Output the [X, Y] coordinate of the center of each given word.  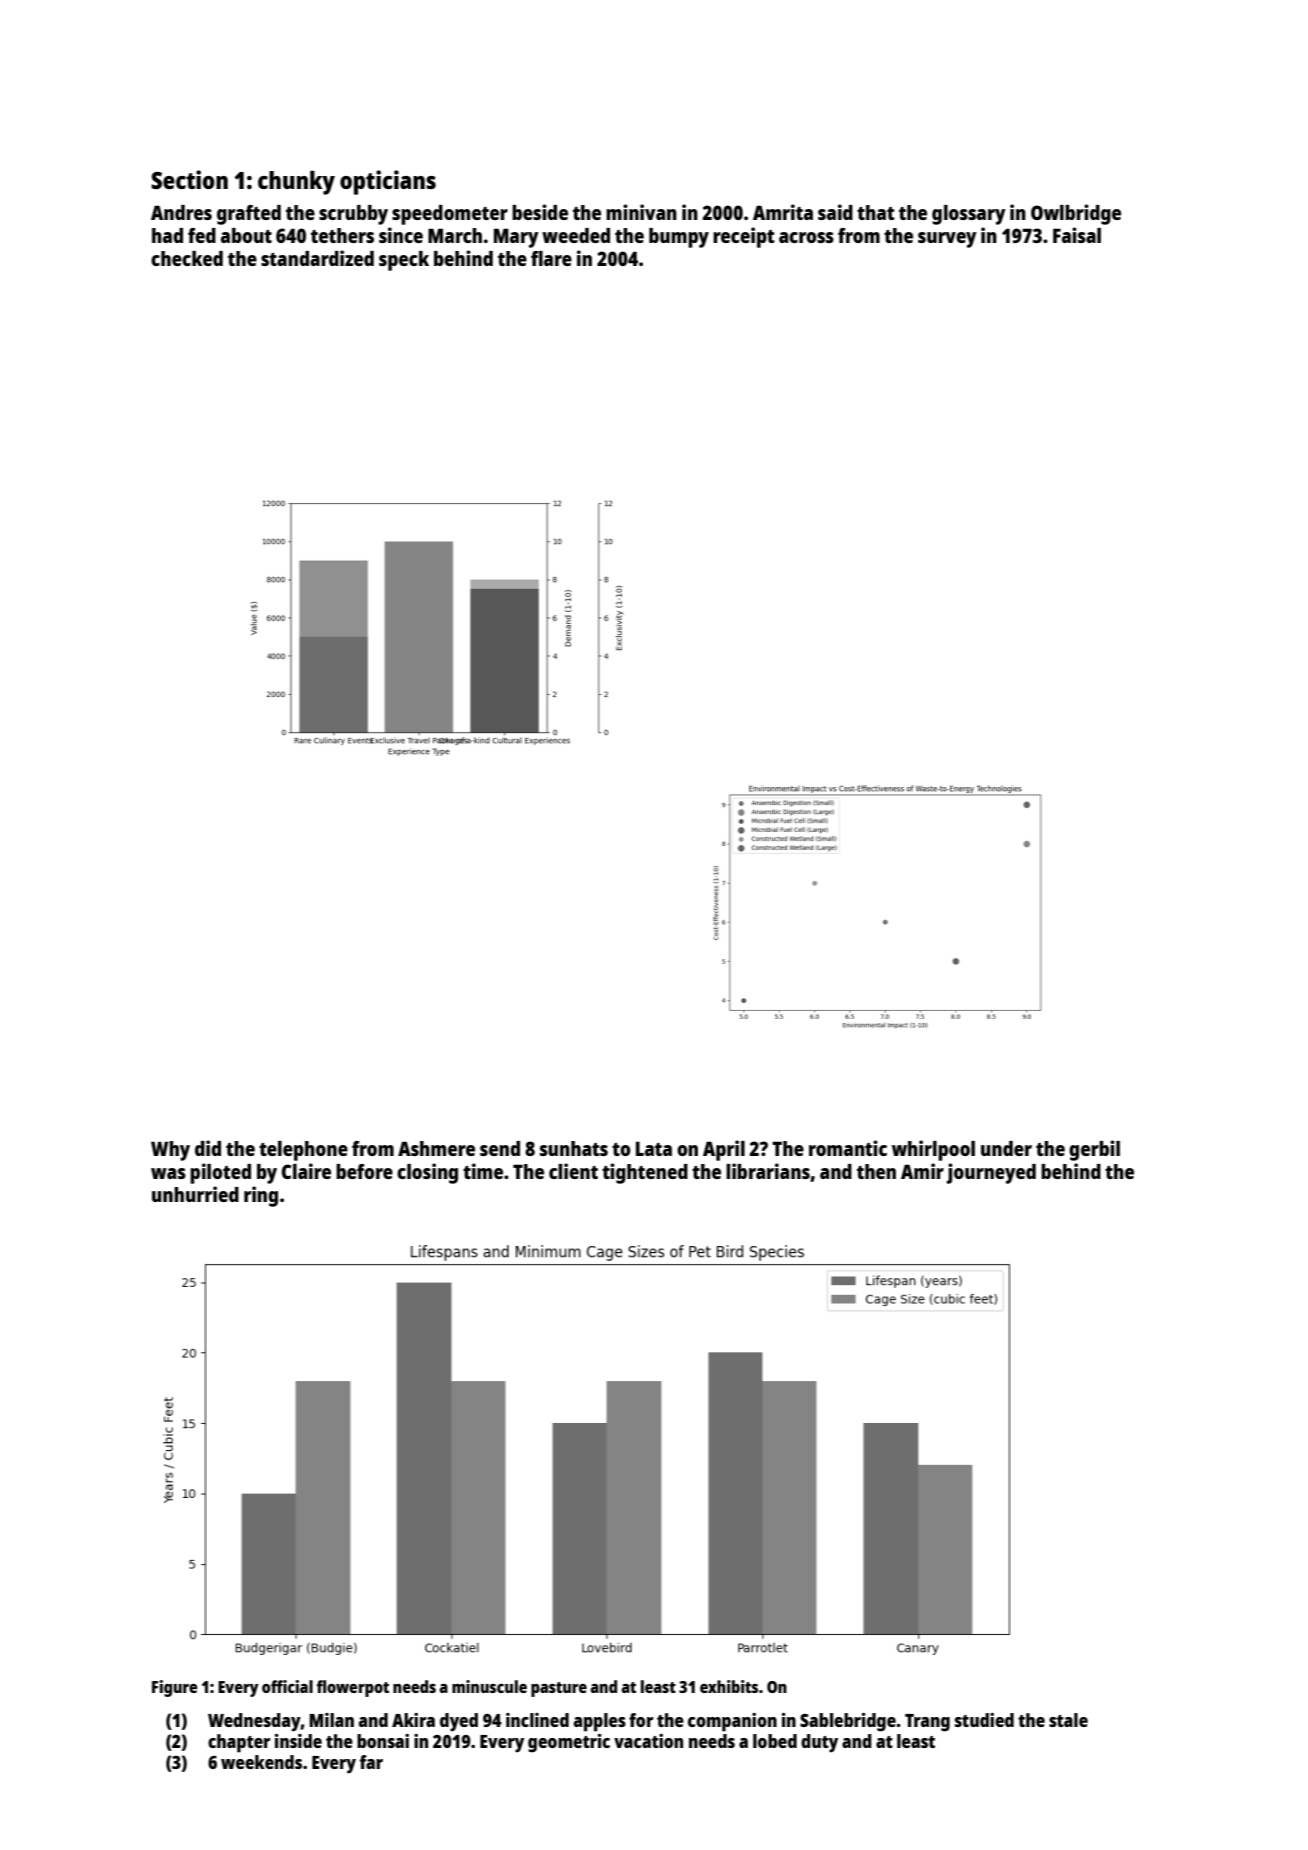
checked [187, 258]
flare [551, 258]
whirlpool [933, 1150]
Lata [654, 1148]
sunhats [574, 1148]
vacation [648, 1741]
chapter [239, 1743]
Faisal [1077, 235]
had [167, 235]
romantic [848, 1148]
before [364, 1171]
